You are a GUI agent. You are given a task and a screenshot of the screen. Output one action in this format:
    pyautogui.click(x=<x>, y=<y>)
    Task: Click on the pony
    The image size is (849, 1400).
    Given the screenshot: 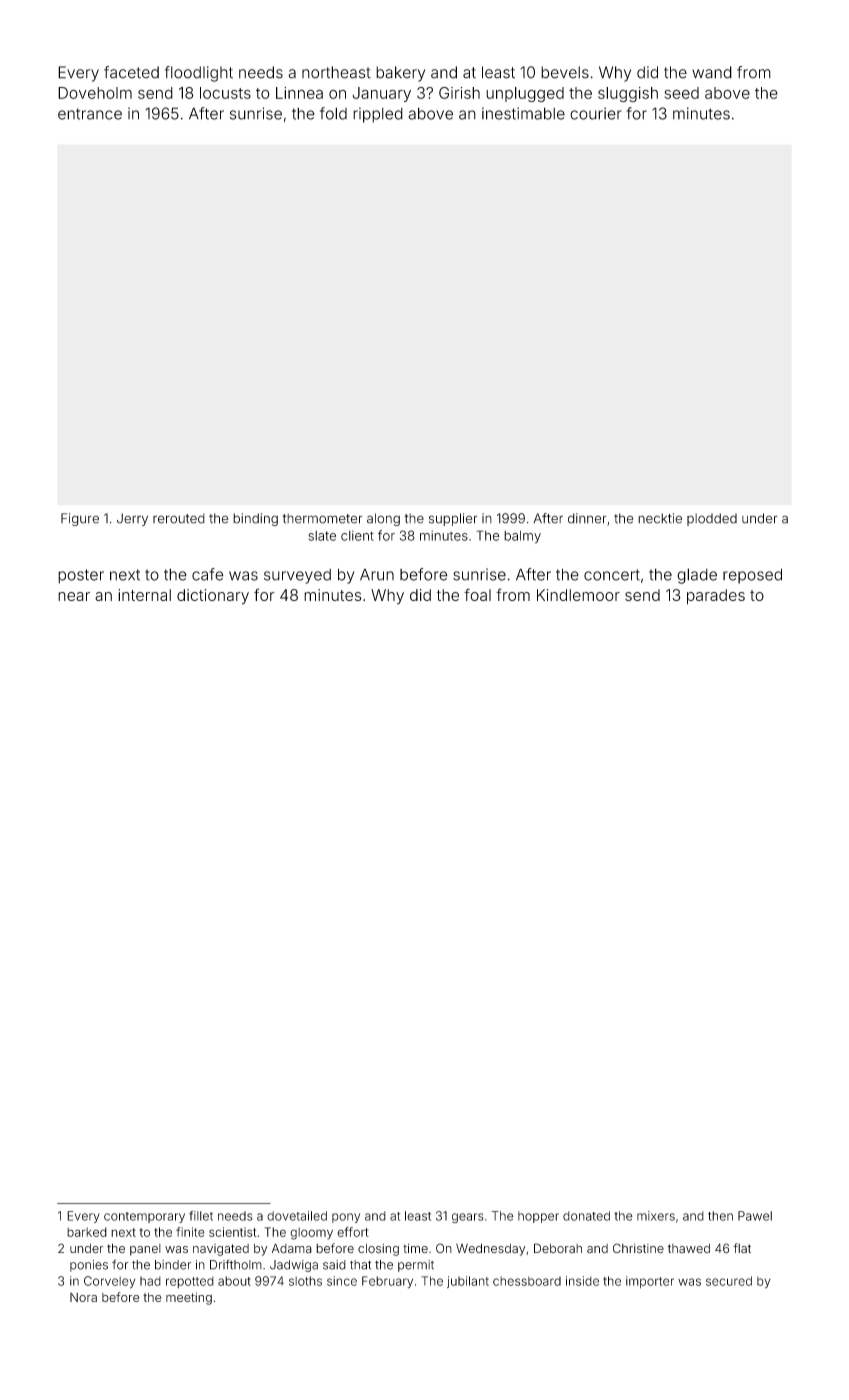 What is the action you would take?
    pyautogui.click(x=346, y=1218)
